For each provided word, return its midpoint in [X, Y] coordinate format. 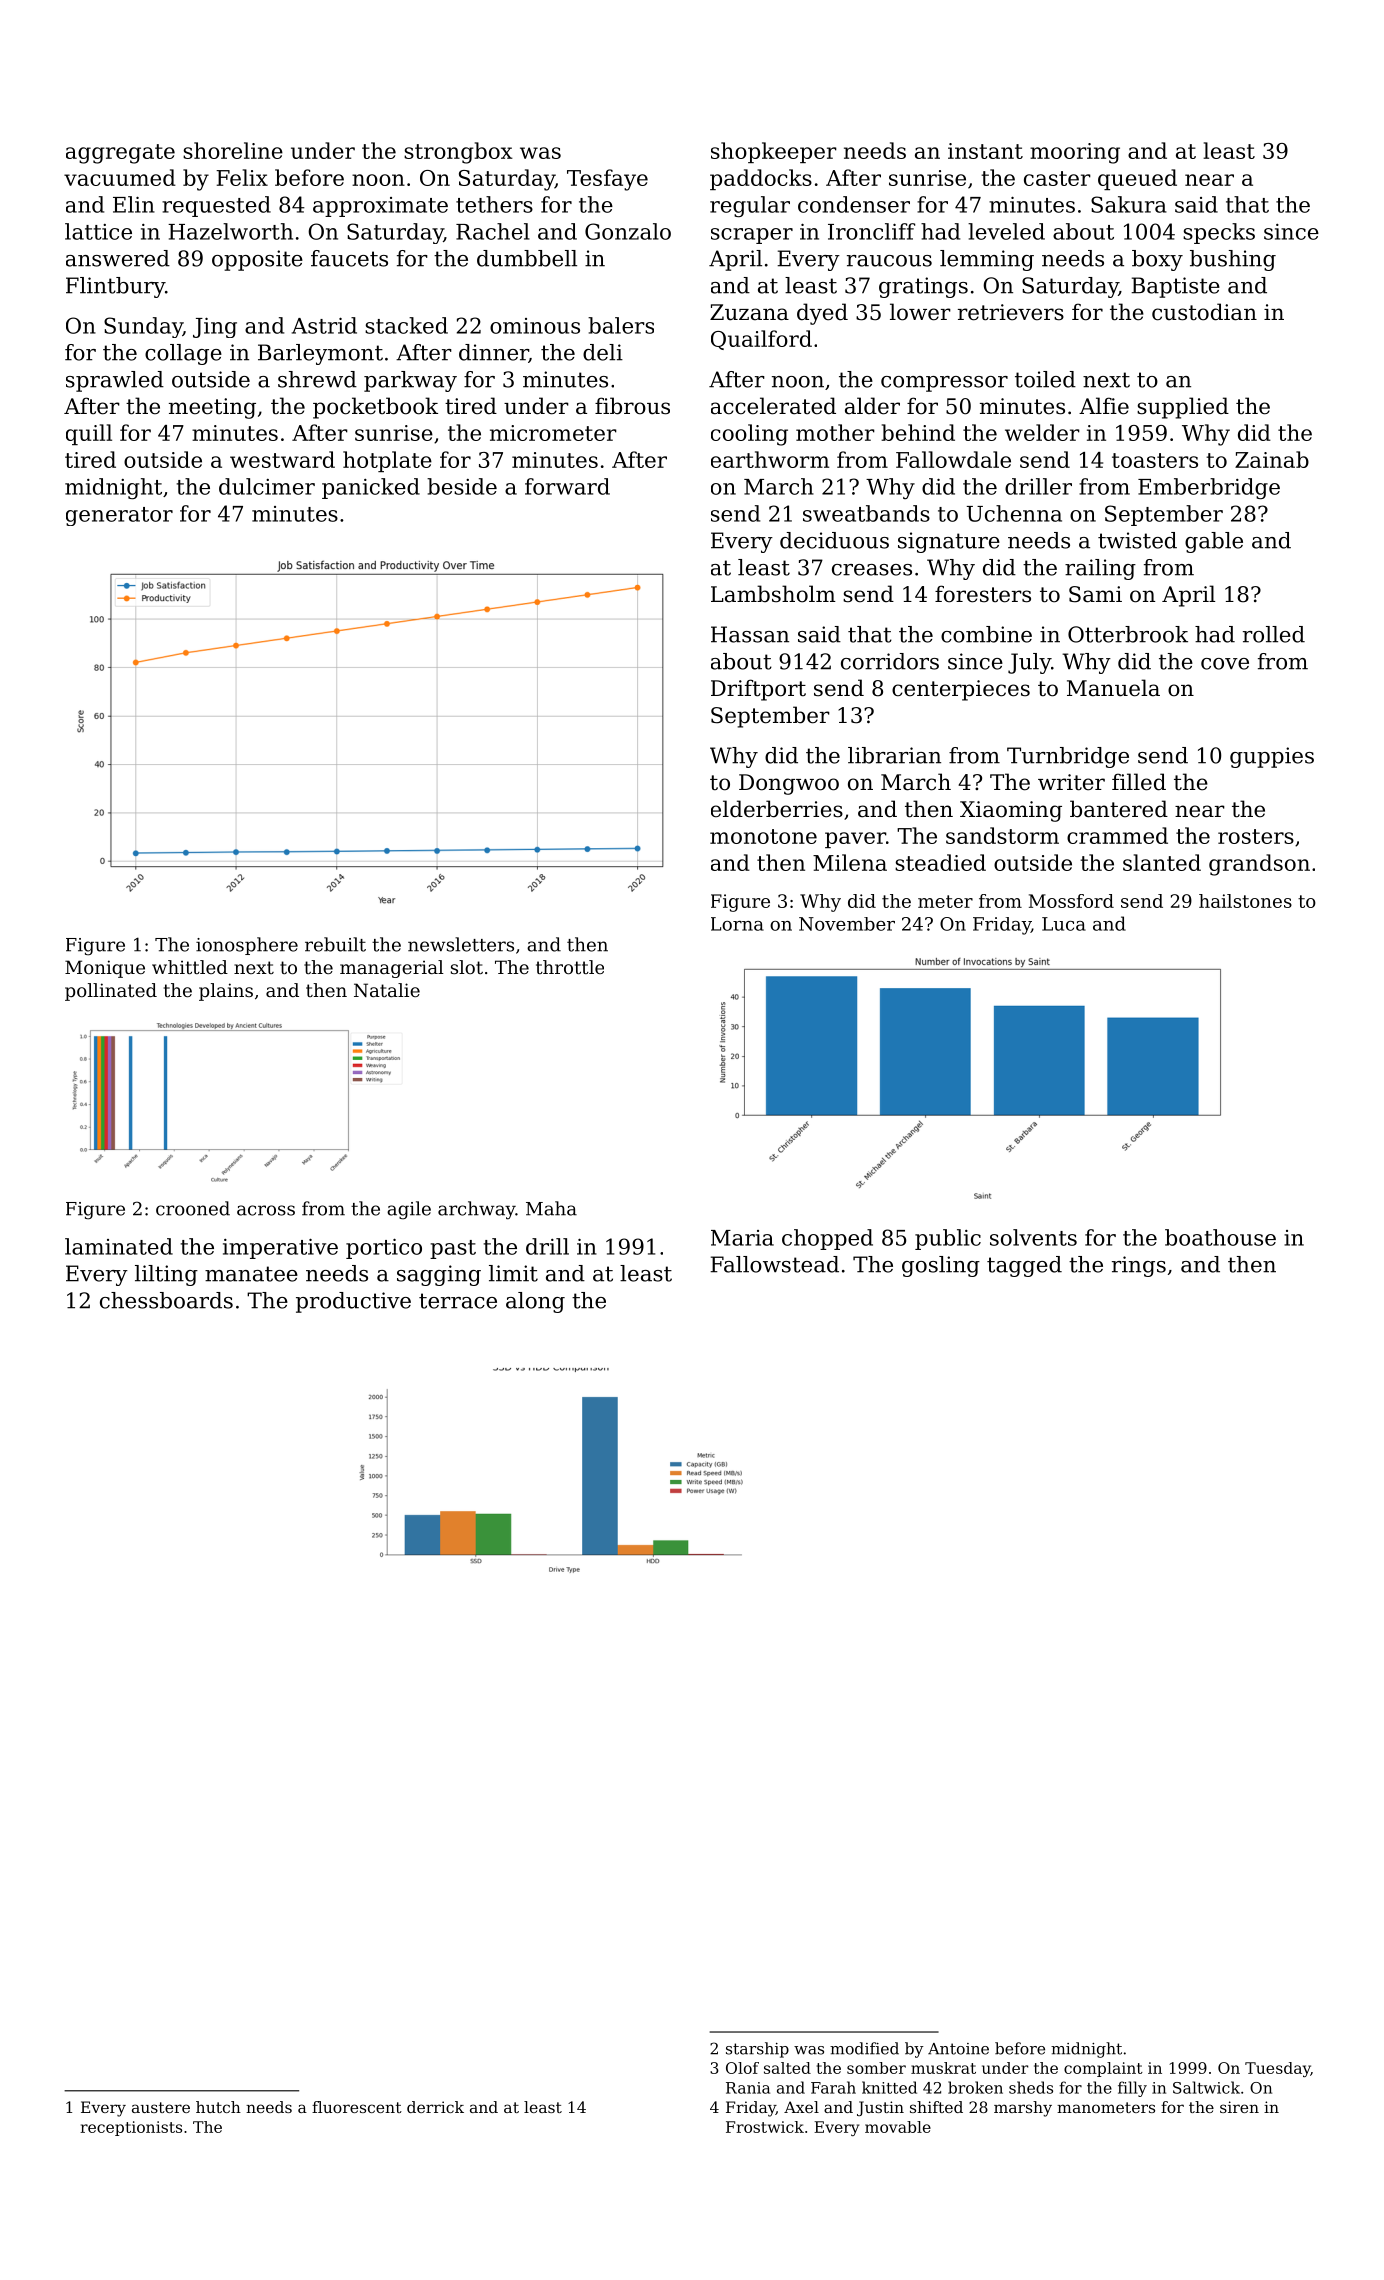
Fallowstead [774, 1264]
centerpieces [961, 690]
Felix [242, 177]
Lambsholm [773, 594]
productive [353, 1302]
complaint [1103, 2069]
